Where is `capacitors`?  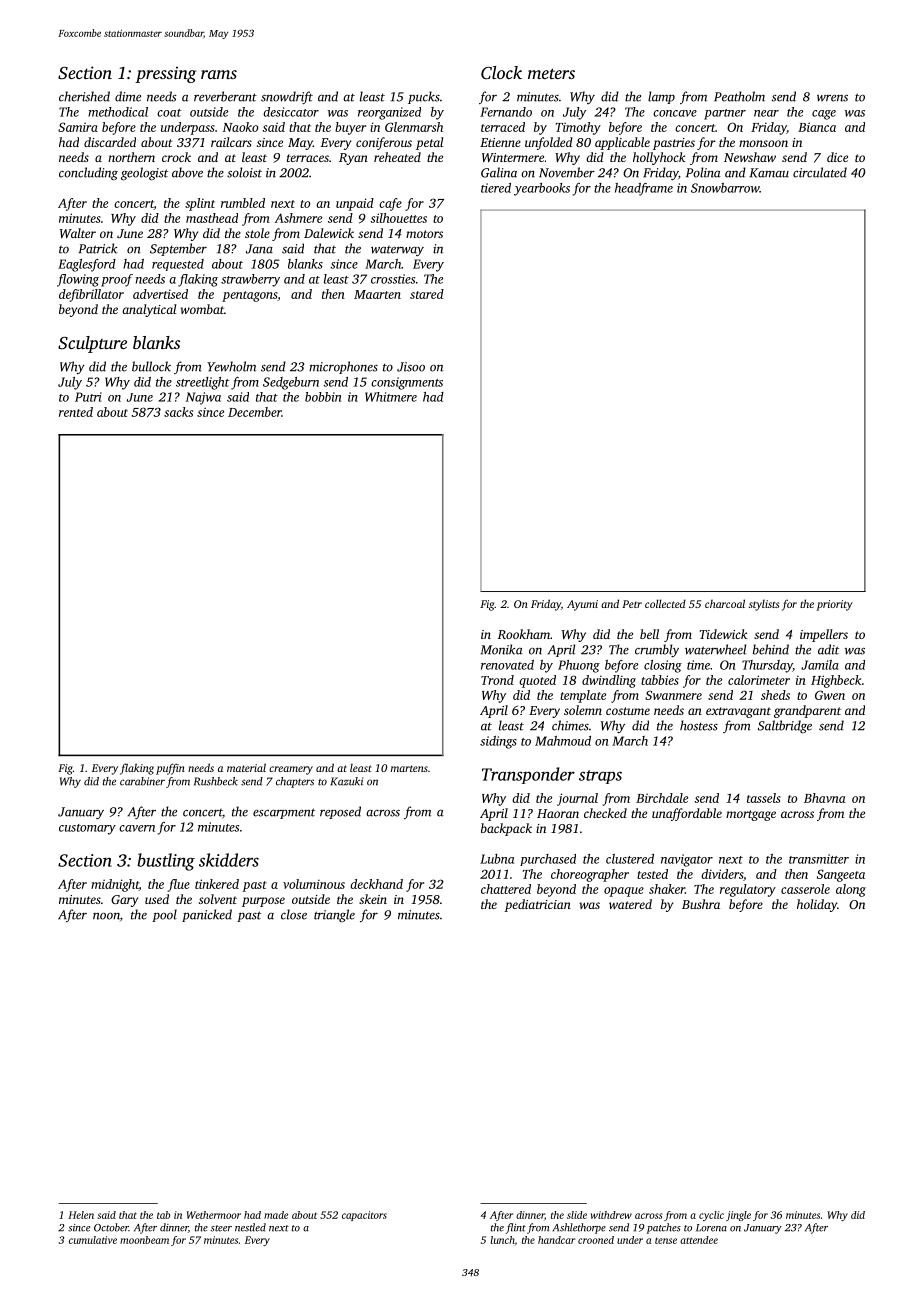 capacitors is located at coordinates (364, 1216).
